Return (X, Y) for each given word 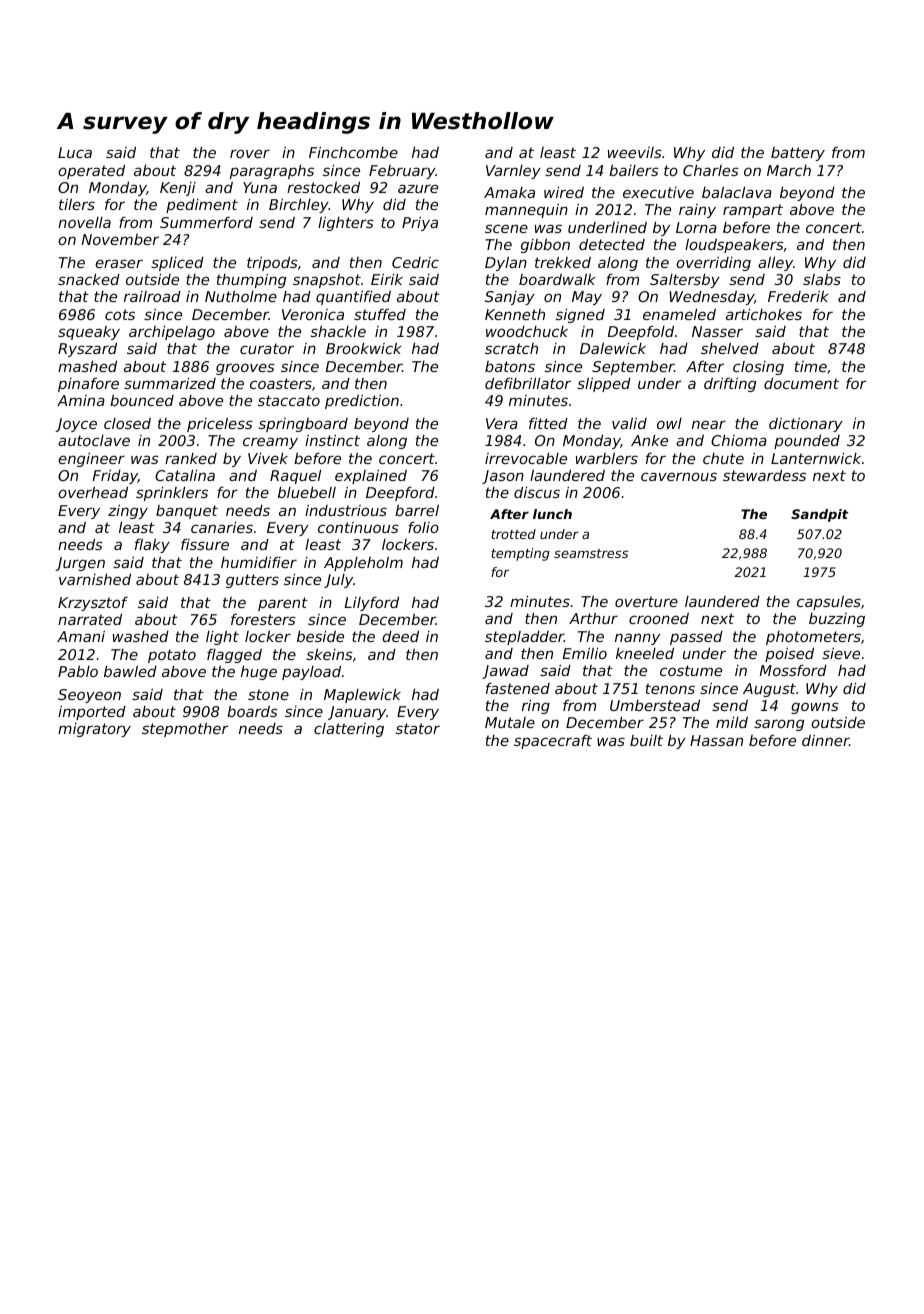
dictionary (806, 424)
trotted (513, 534)
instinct (332, 440)
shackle (338, 331)
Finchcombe (353, 152)
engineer (91, 459)
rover (250, 153)
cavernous (679, 476)
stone (268, 694)
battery (798, 154)
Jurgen (80, 564)
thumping (251, 280)
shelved (730, 348)
